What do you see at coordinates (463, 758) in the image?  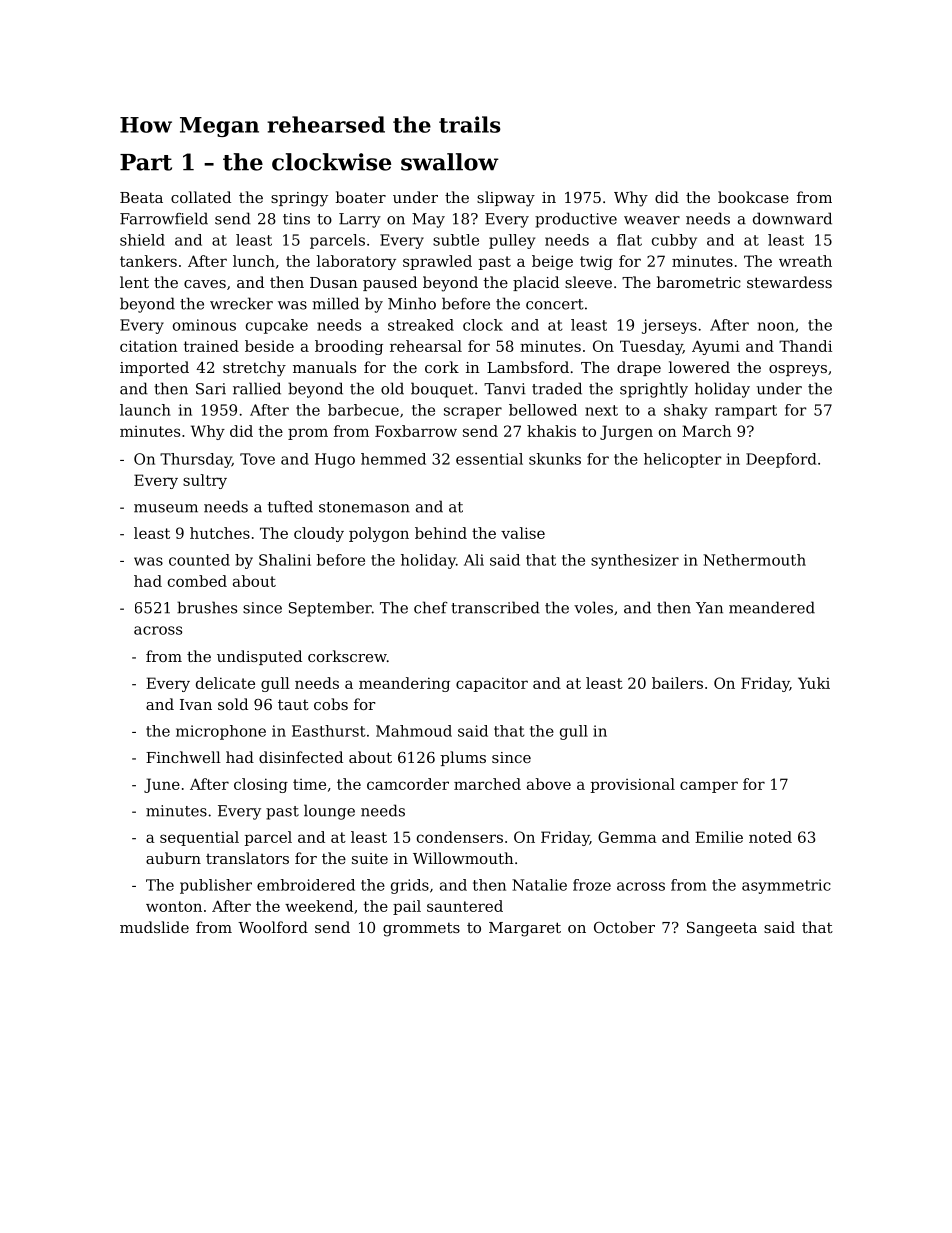 I see `plums` at bounding box center [463, 758].
